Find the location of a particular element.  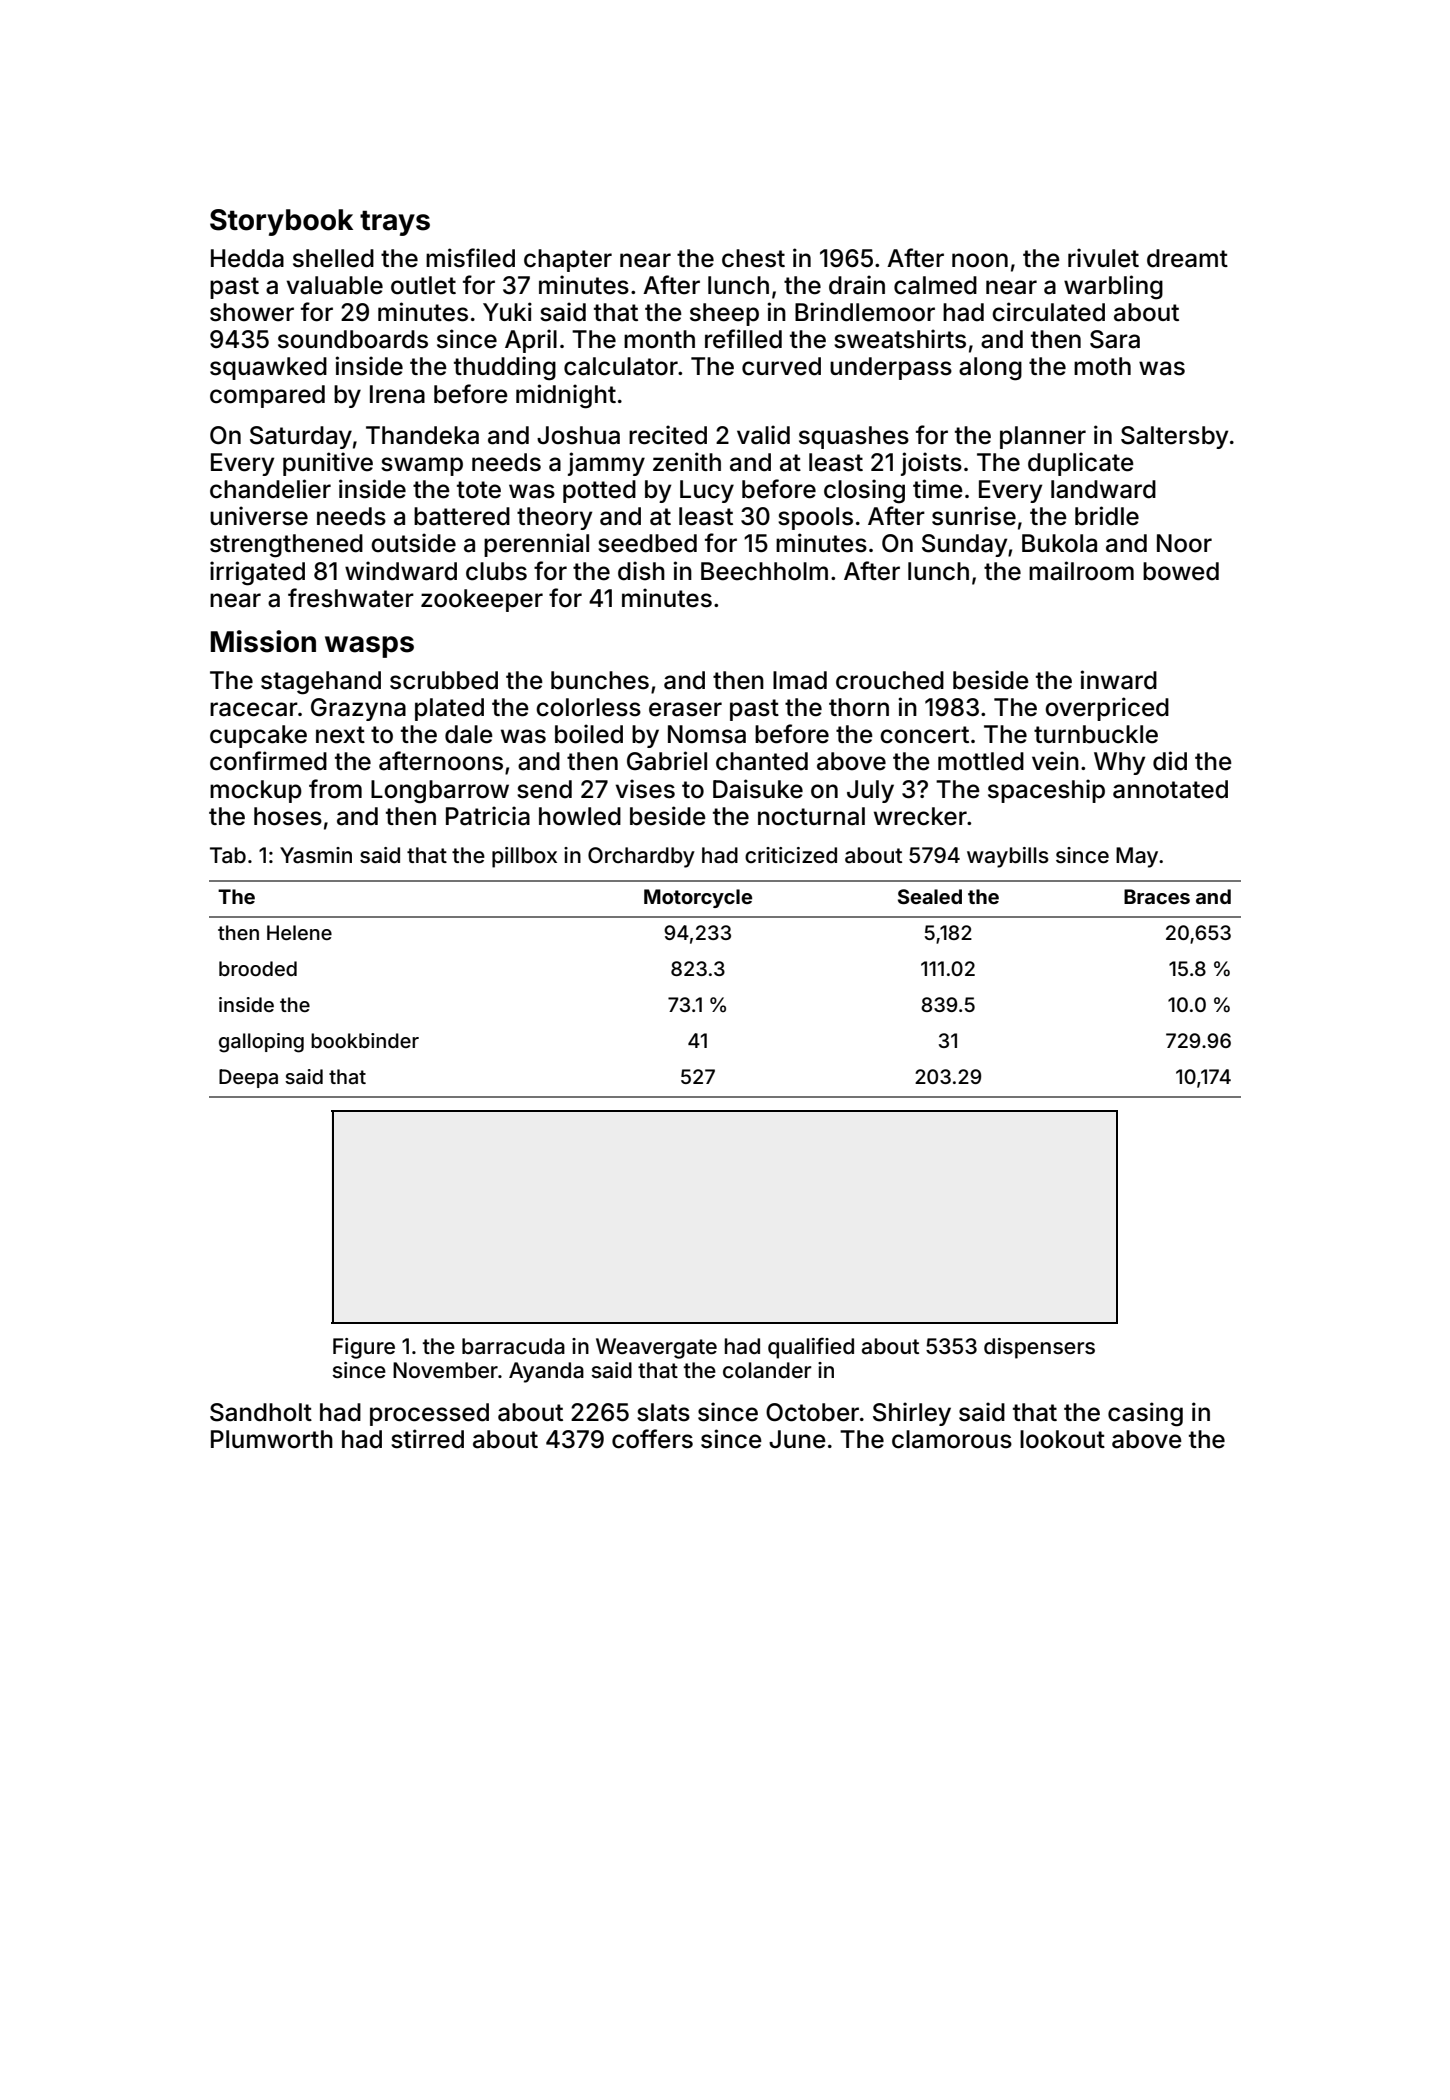

crouched is located at coordinates (890, 680).
